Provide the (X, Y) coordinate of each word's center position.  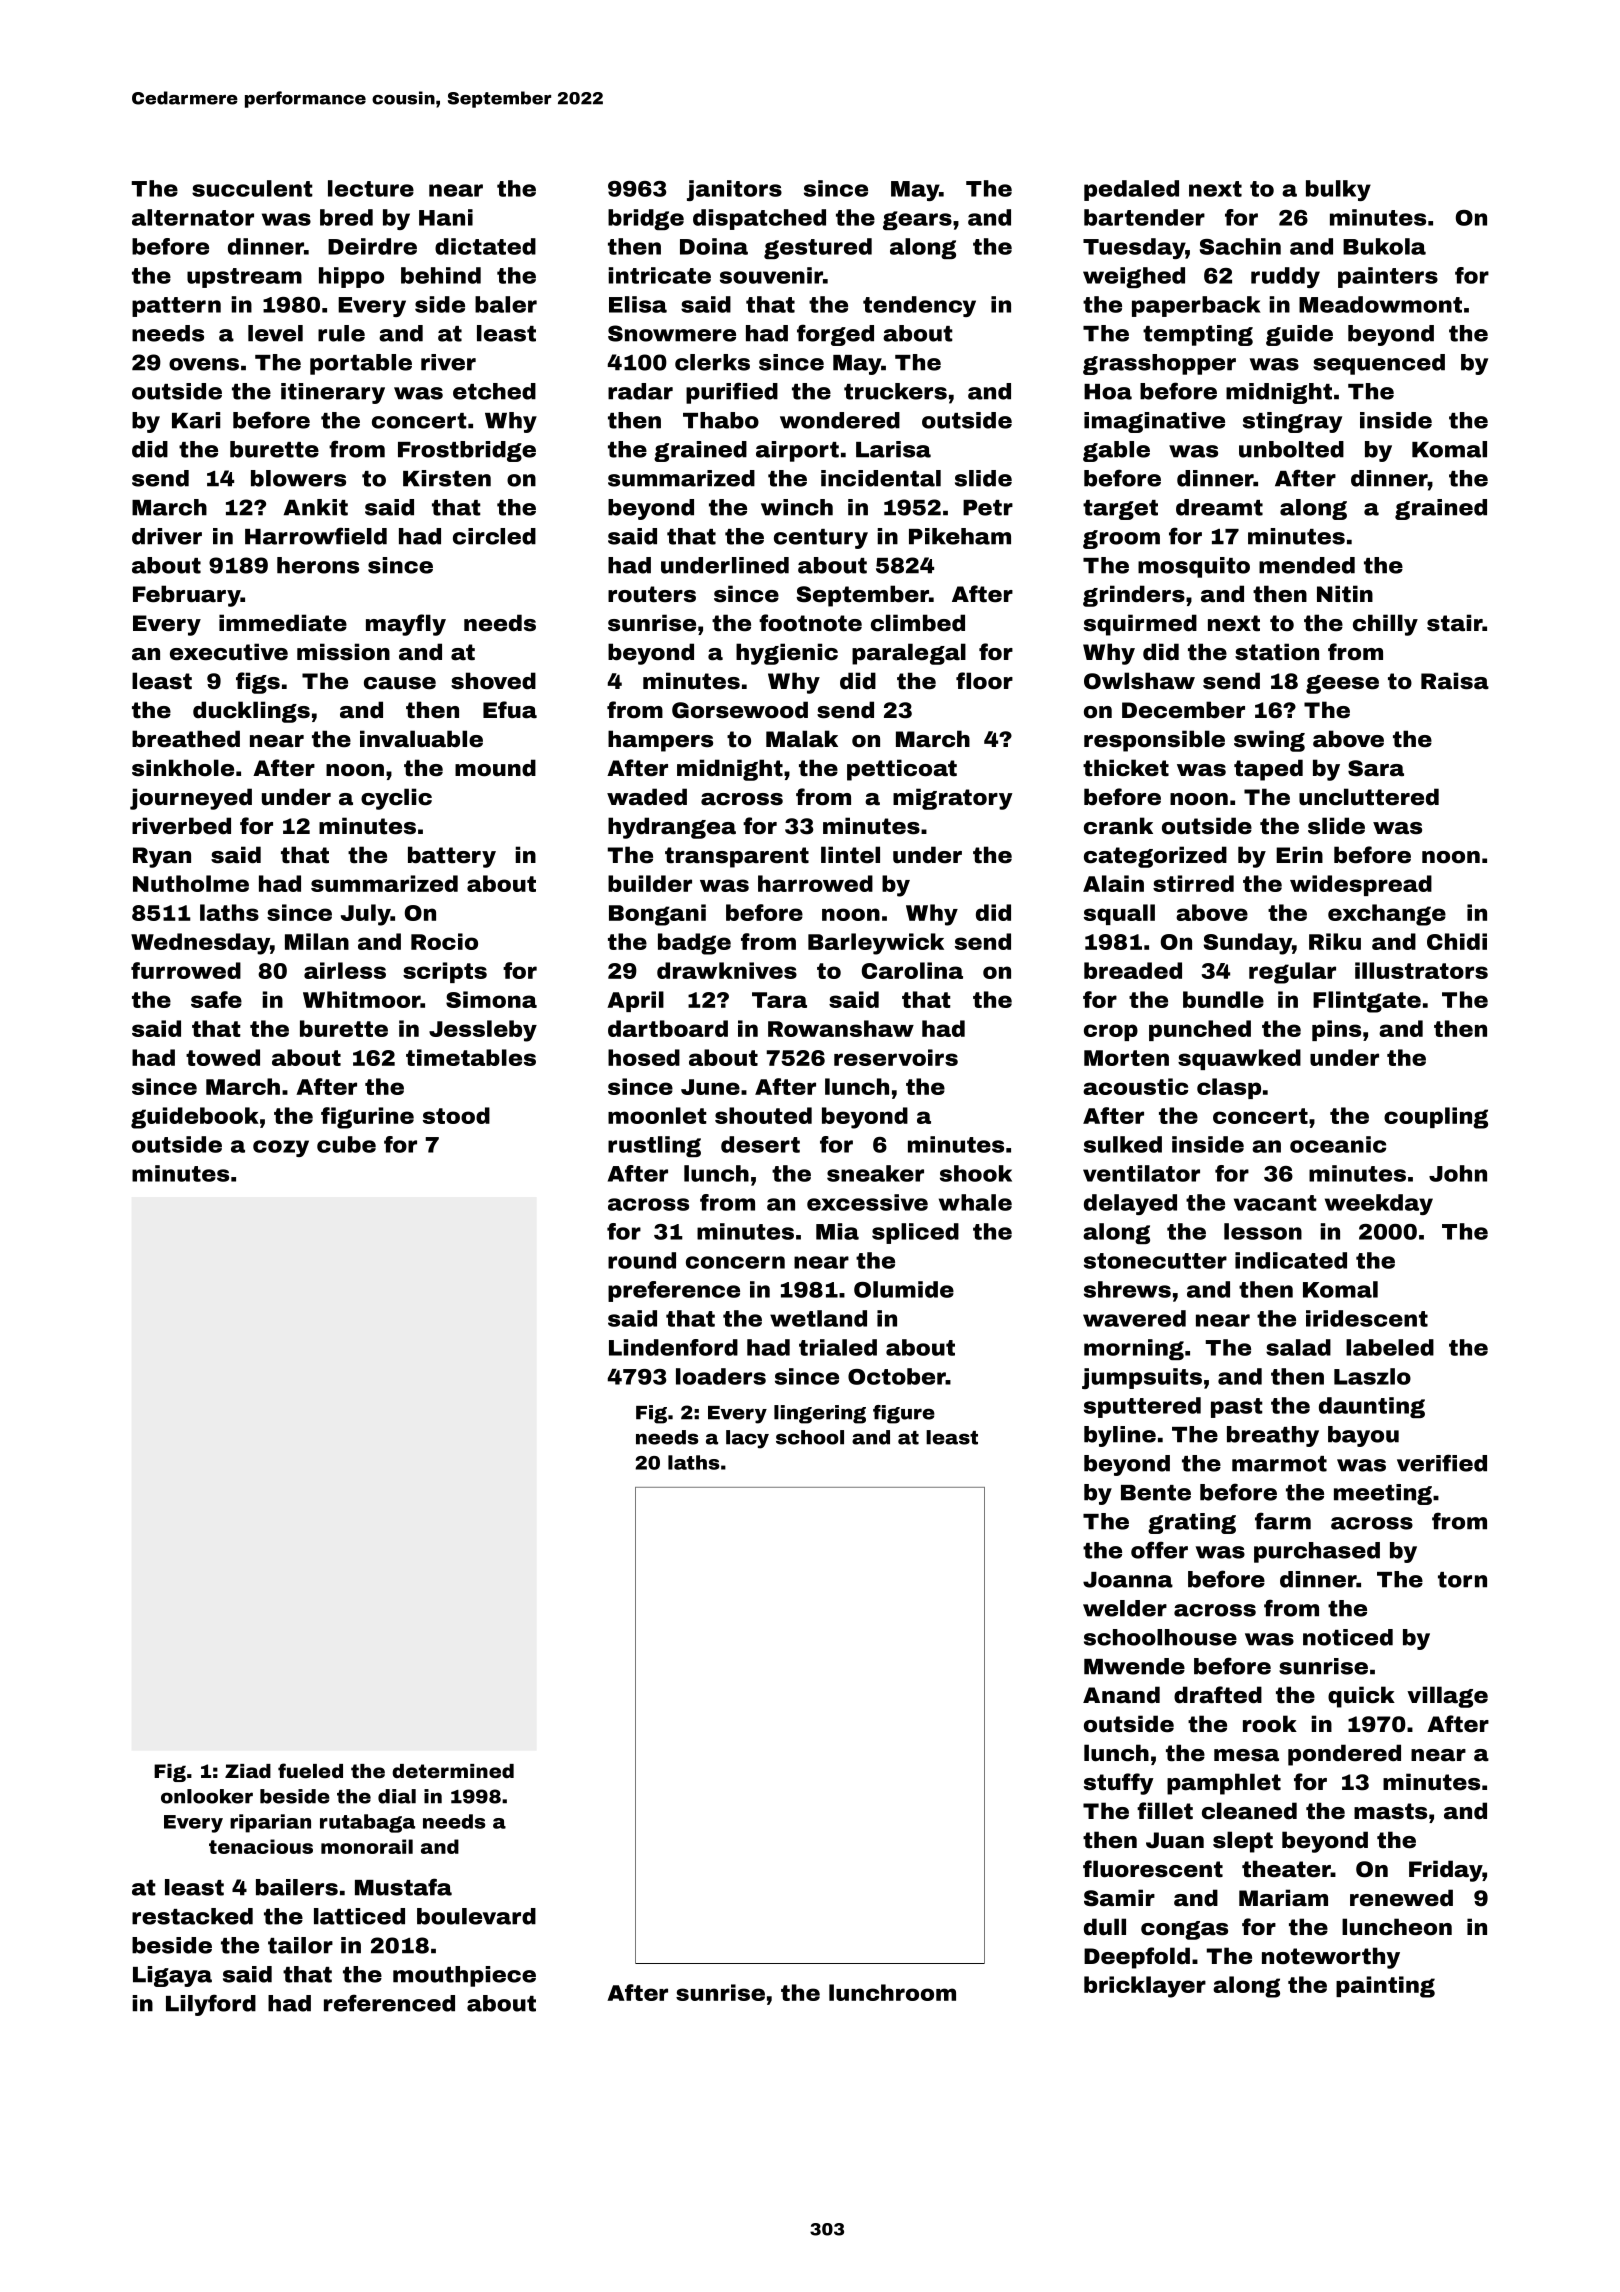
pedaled (1131, 190)
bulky (1338, 190)
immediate (283, 623)
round (642, 1260)
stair (1455, 623)
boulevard (476, 1916)
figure (904, 1414)
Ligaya (172, 1976)
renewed (1401, 1898)
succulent (252, 188)
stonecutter (1155, 1261)
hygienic (787, 654)
